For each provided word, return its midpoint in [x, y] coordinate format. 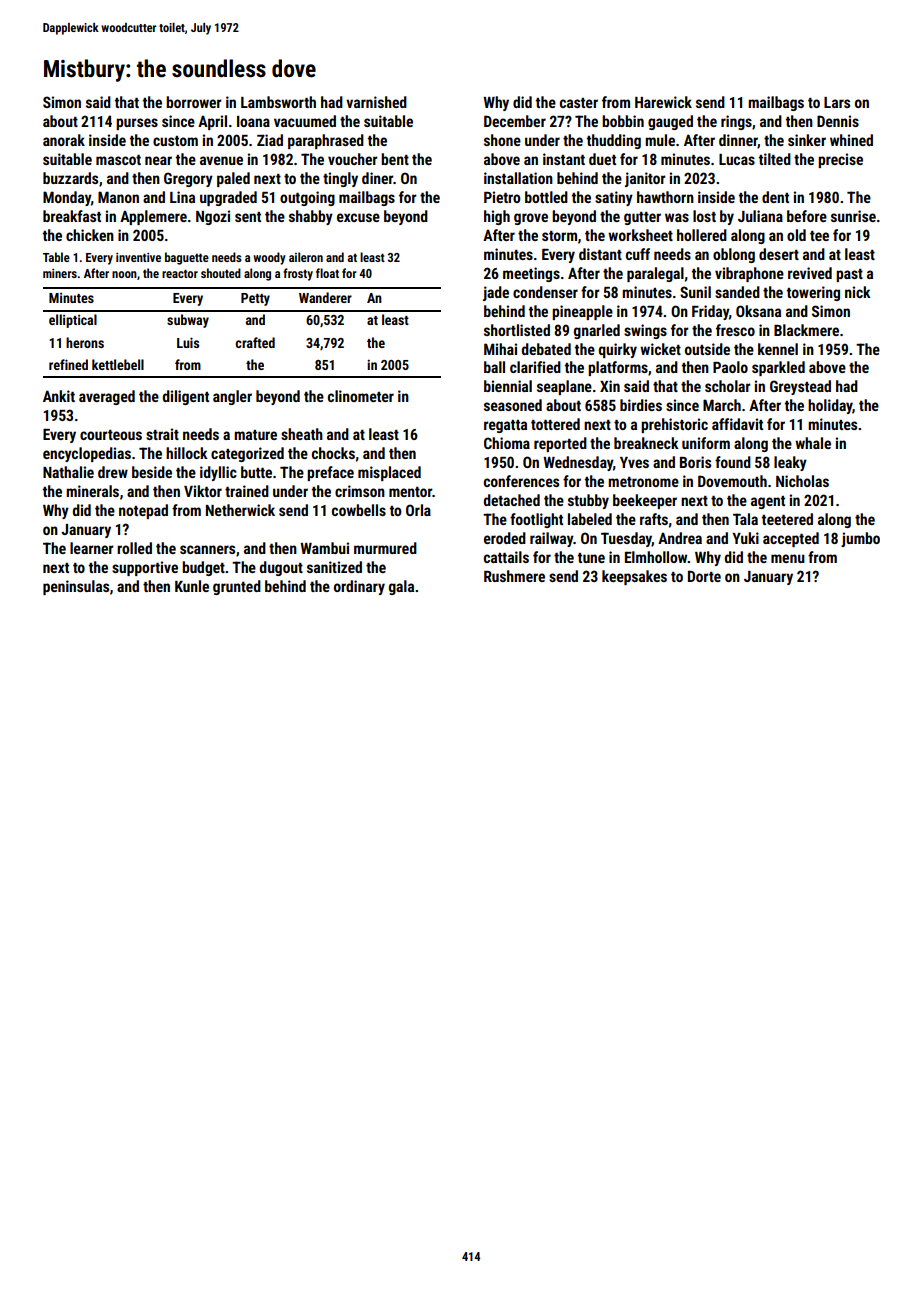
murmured [385, 548]
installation [518, 178]
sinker [807, 140]
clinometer [361, 396]
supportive [145, 568]
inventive [138, 257]
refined [68, 364]
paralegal [655, 274]
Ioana [253, 121]
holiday [830, 406]
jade [496, 293]
